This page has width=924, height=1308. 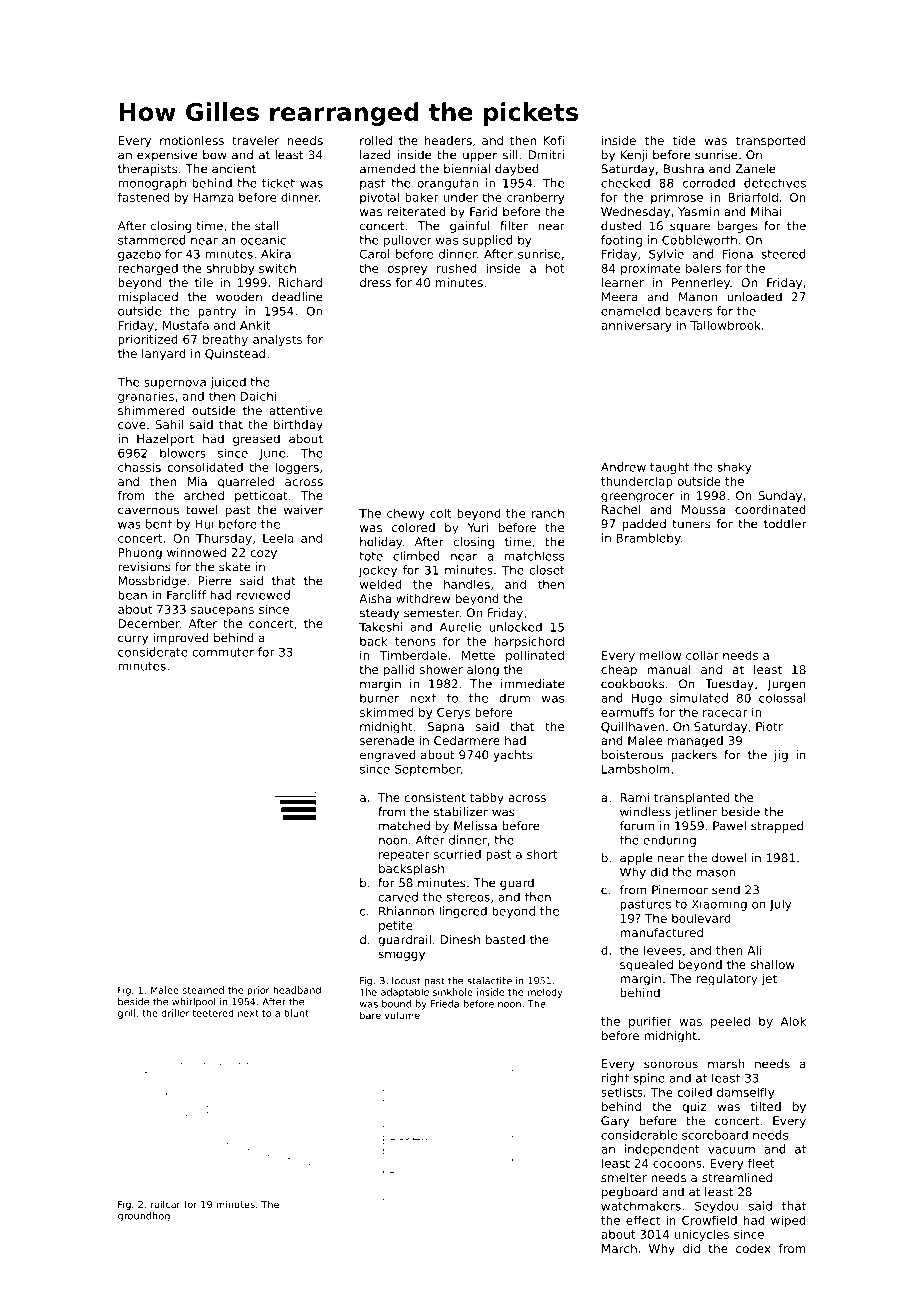 I want to click on railcar, so click(x=165, y=1204).
